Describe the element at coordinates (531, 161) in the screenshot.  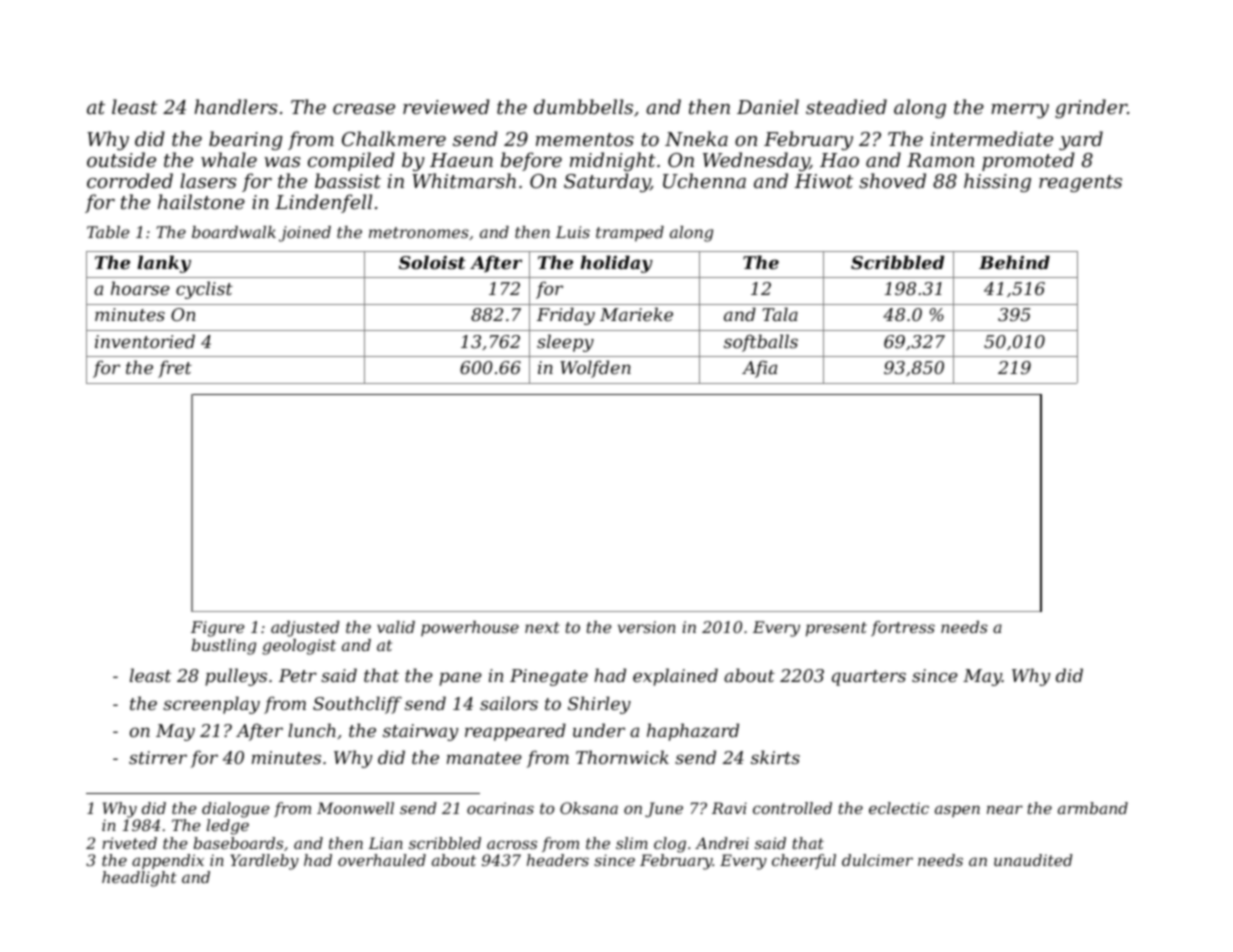
I see `before` at that location.
